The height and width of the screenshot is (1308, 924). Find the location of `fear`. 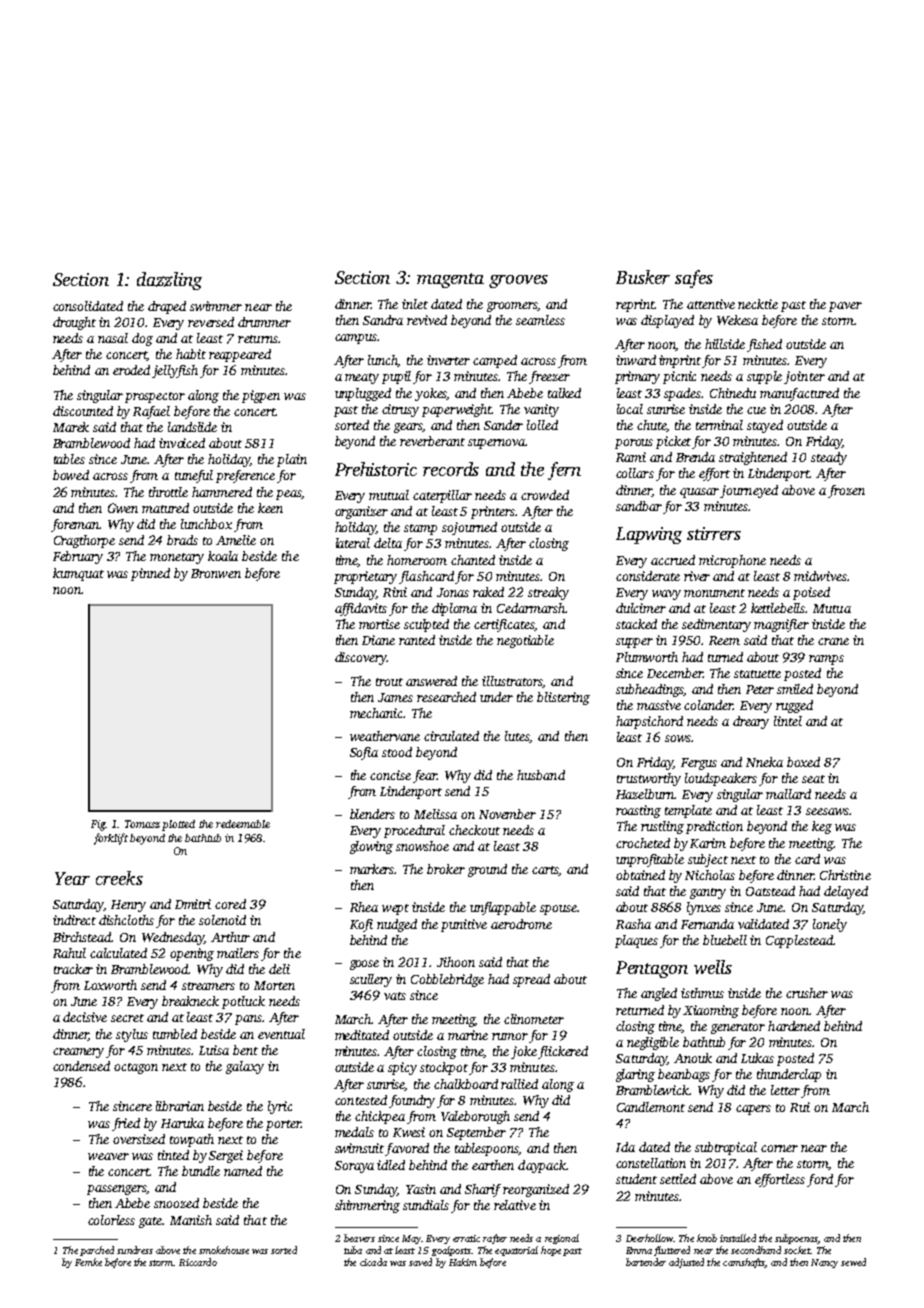

fear is located at coordinates (425, 776).
